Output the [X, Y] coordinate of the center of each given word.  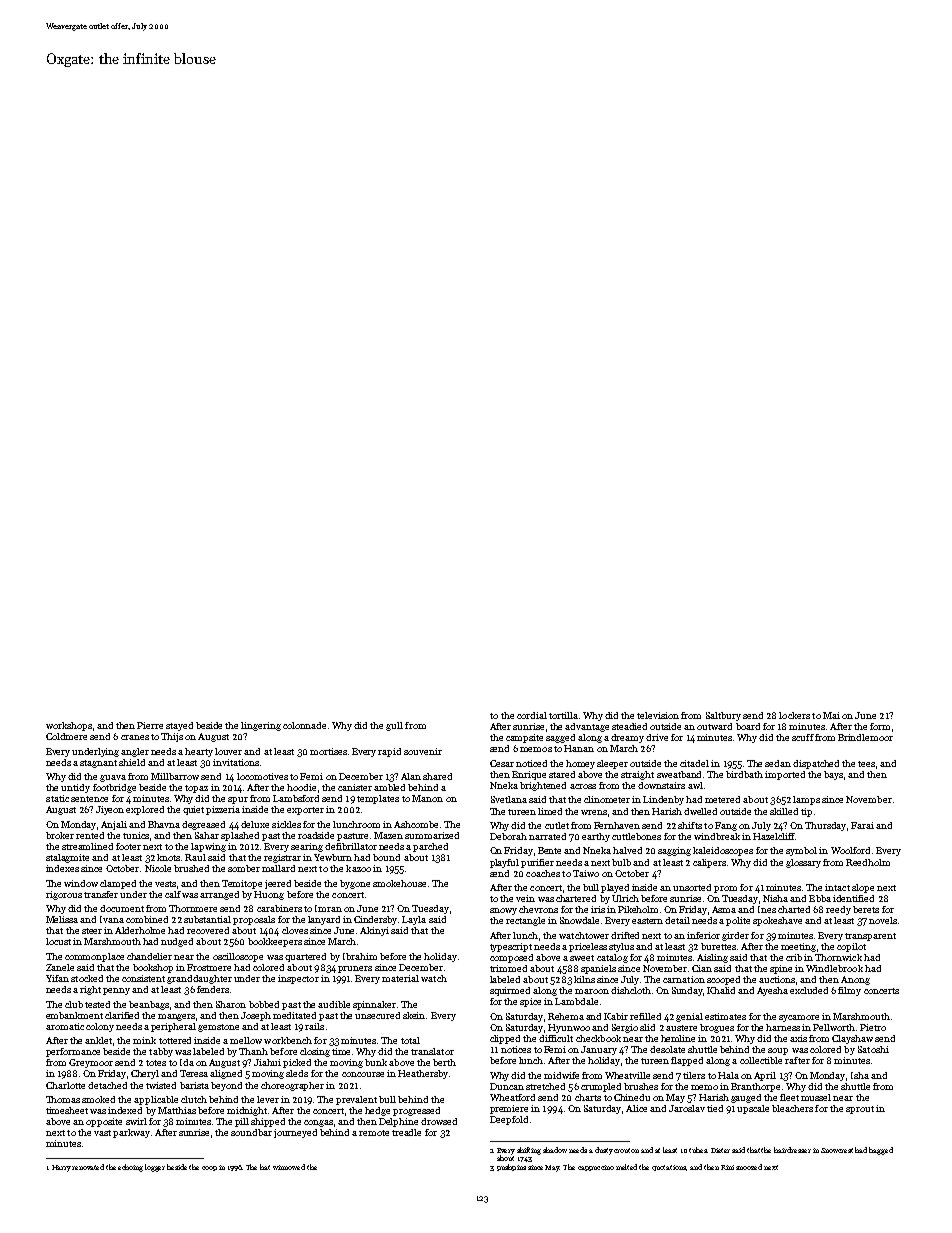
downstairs [661, 785]
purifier [537, 863]
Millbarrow [175, 776]
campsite [524, 738]
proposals [254, 920]
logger [155, 1168]
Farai [862, 825]
